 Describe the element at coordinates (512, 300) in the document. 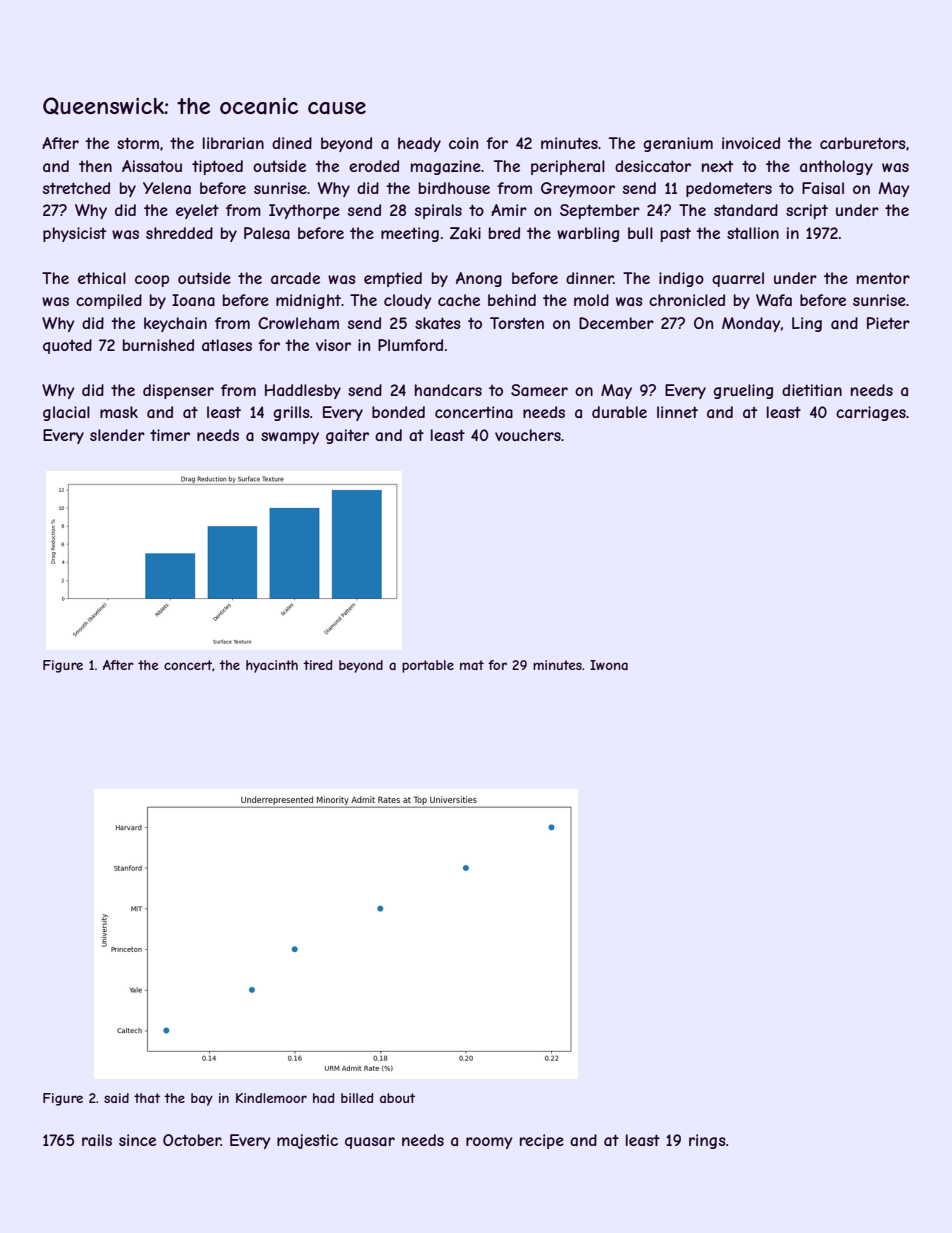

I see `behind` at that location.
